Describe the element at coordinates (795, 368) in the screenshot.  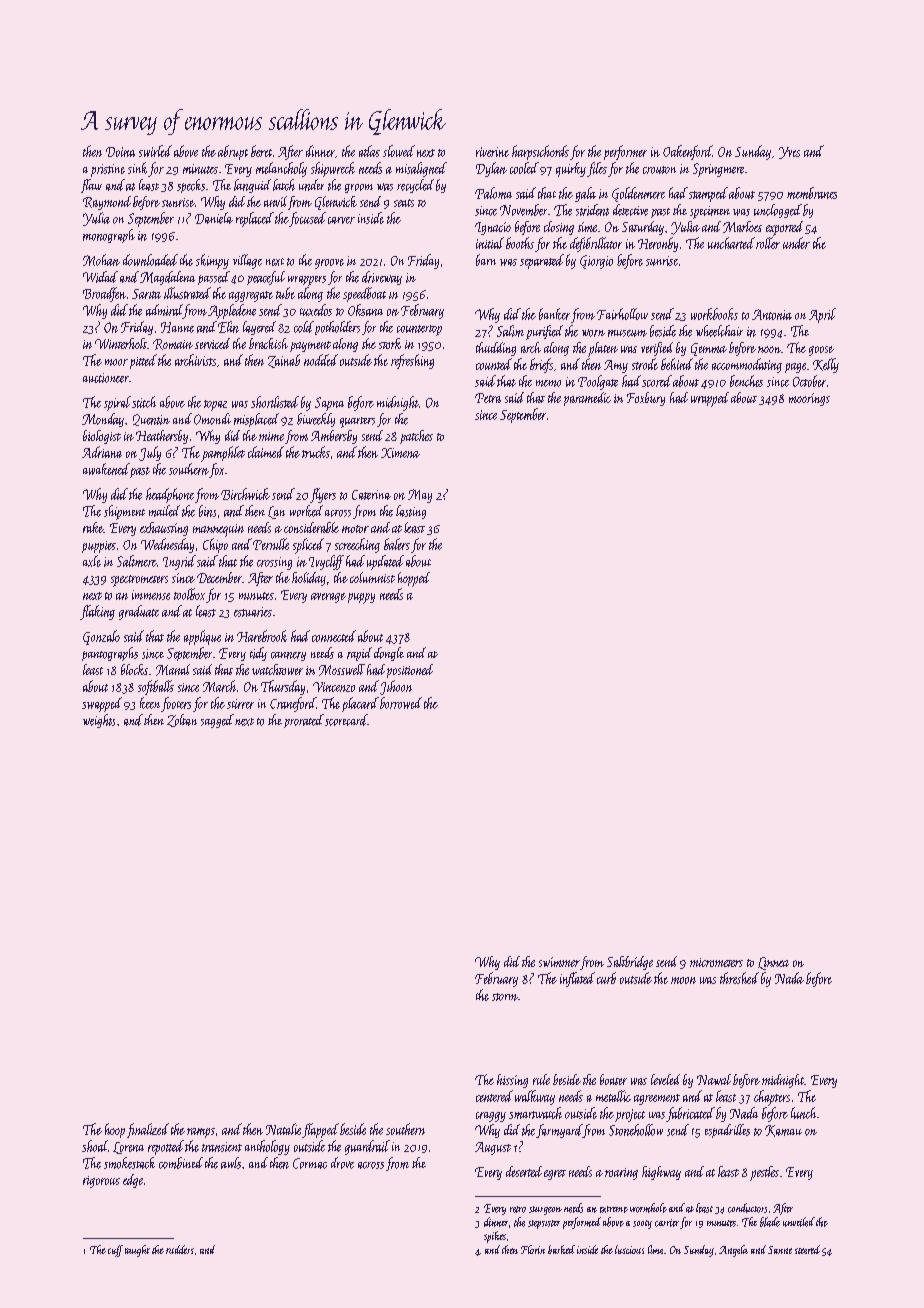
I see `page` at that location.
